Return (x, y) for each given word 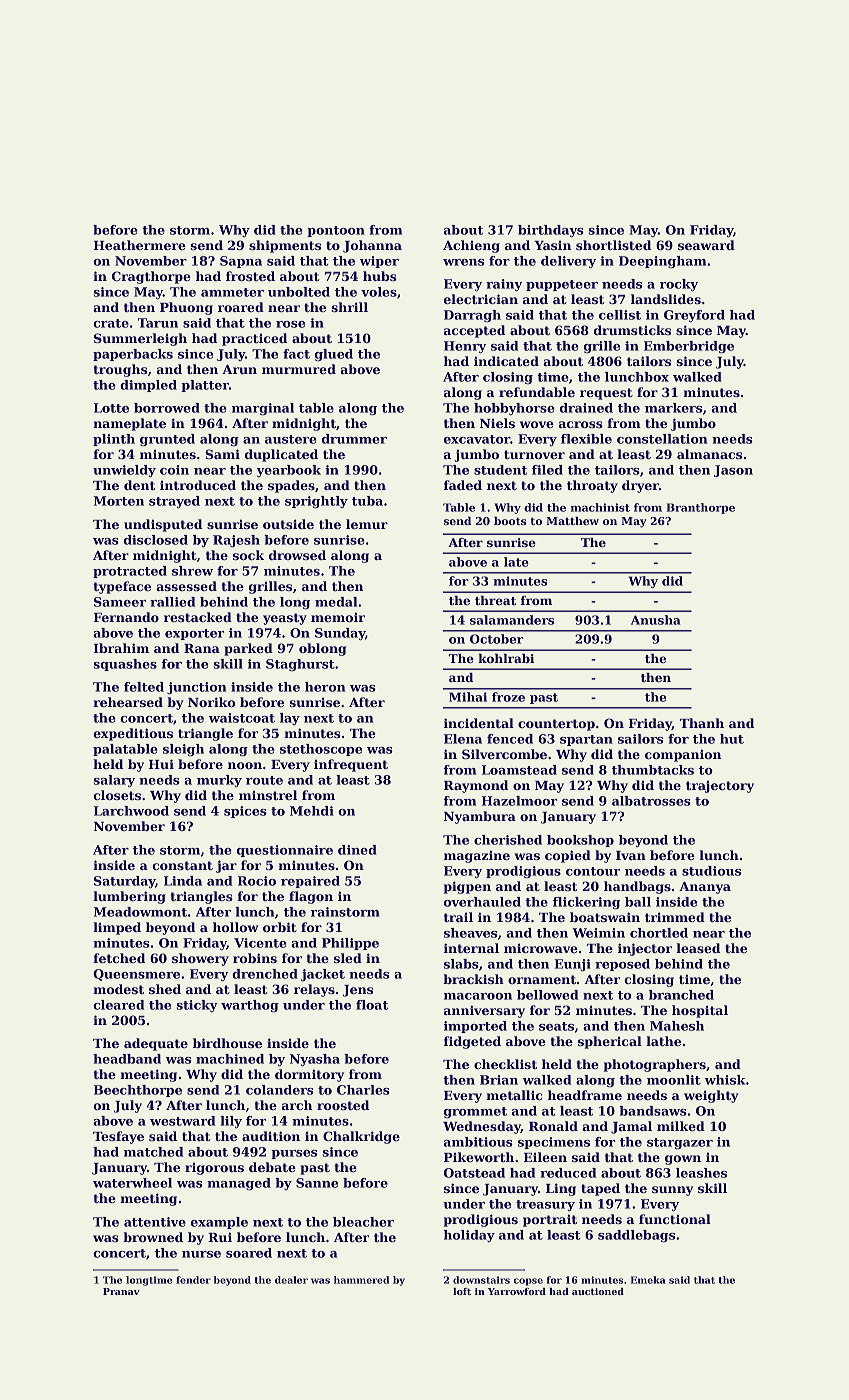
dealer (291, 1280)
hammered (361, 1280)
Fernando (126, 617)
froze (508, 697)
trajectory (720, 786)
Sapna (241, 262)
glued (334, 355)
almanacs (709, 454)
